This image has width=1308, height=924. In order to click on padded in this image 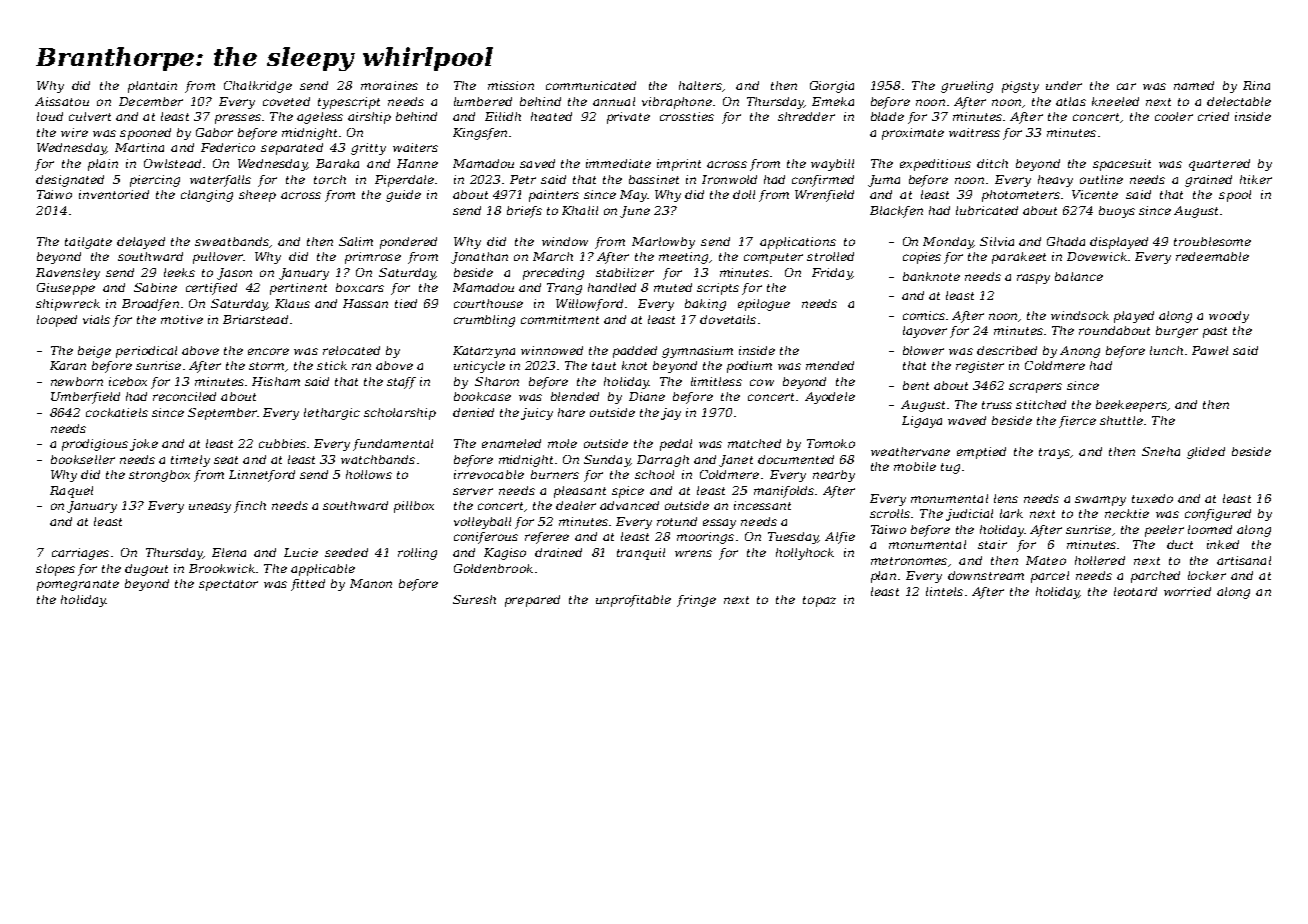, I will do `click(635, 352)`.
